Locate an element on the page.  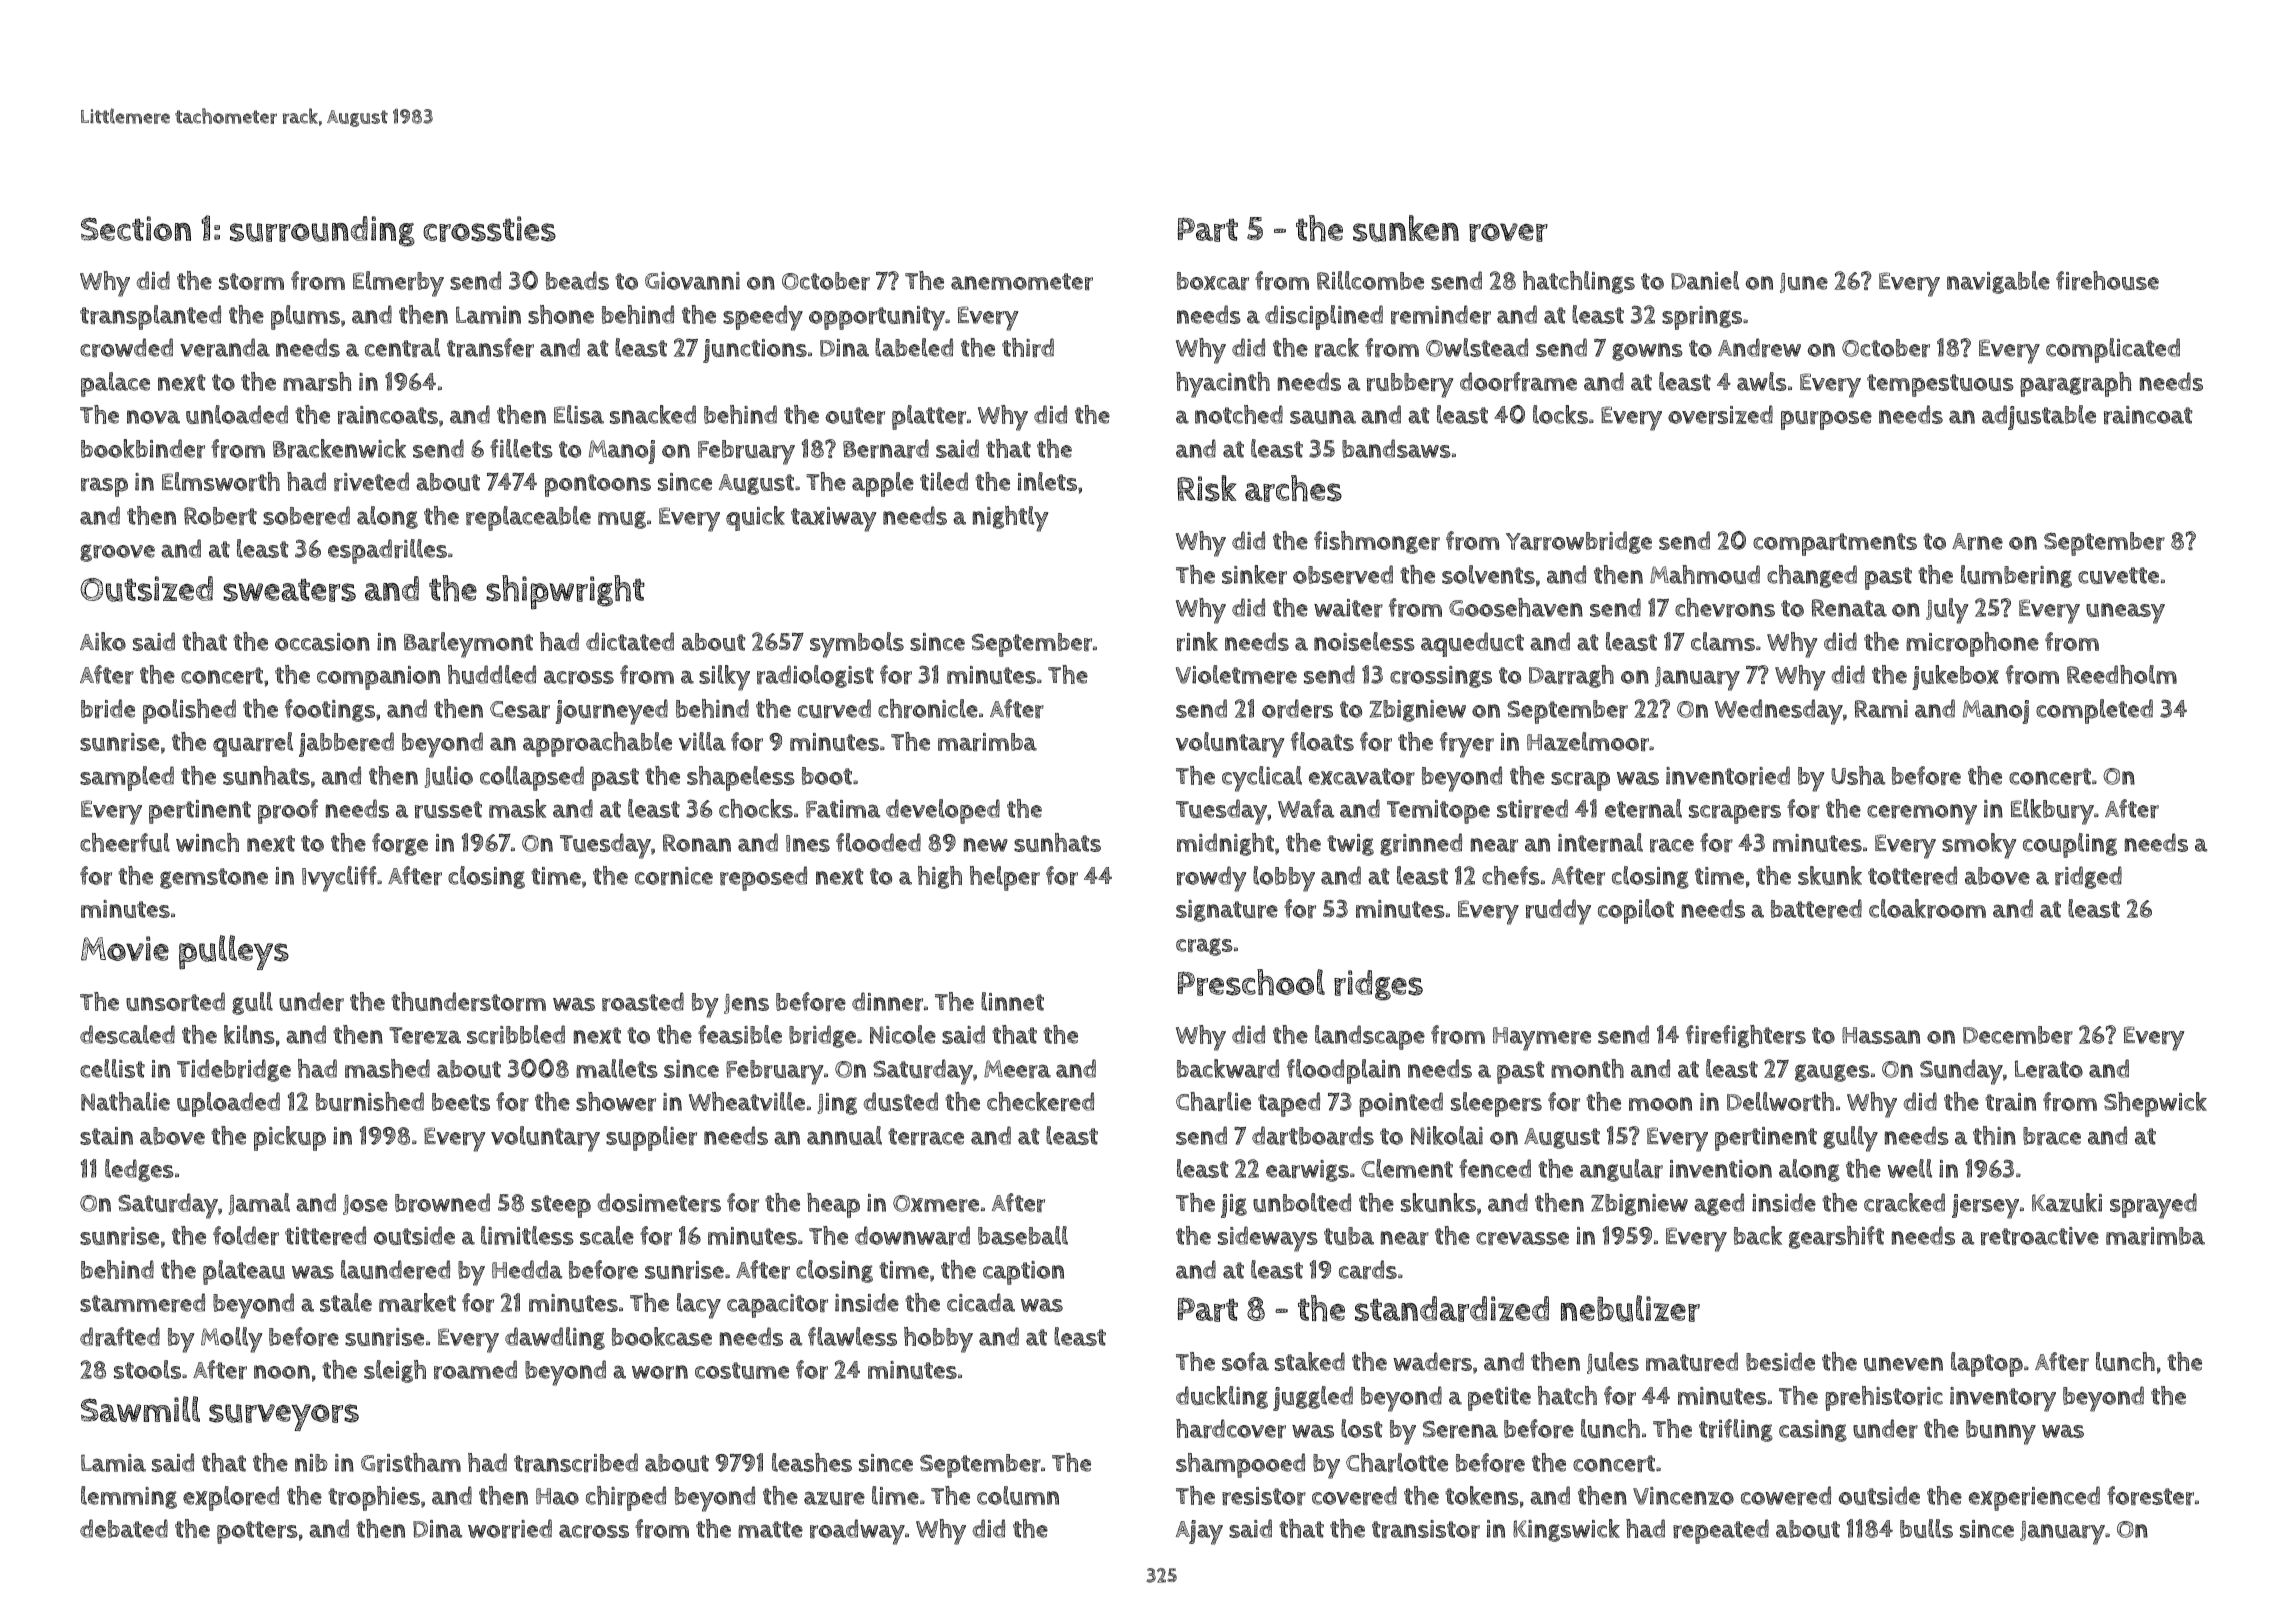
huddled is located at coordinates (492, 674).
